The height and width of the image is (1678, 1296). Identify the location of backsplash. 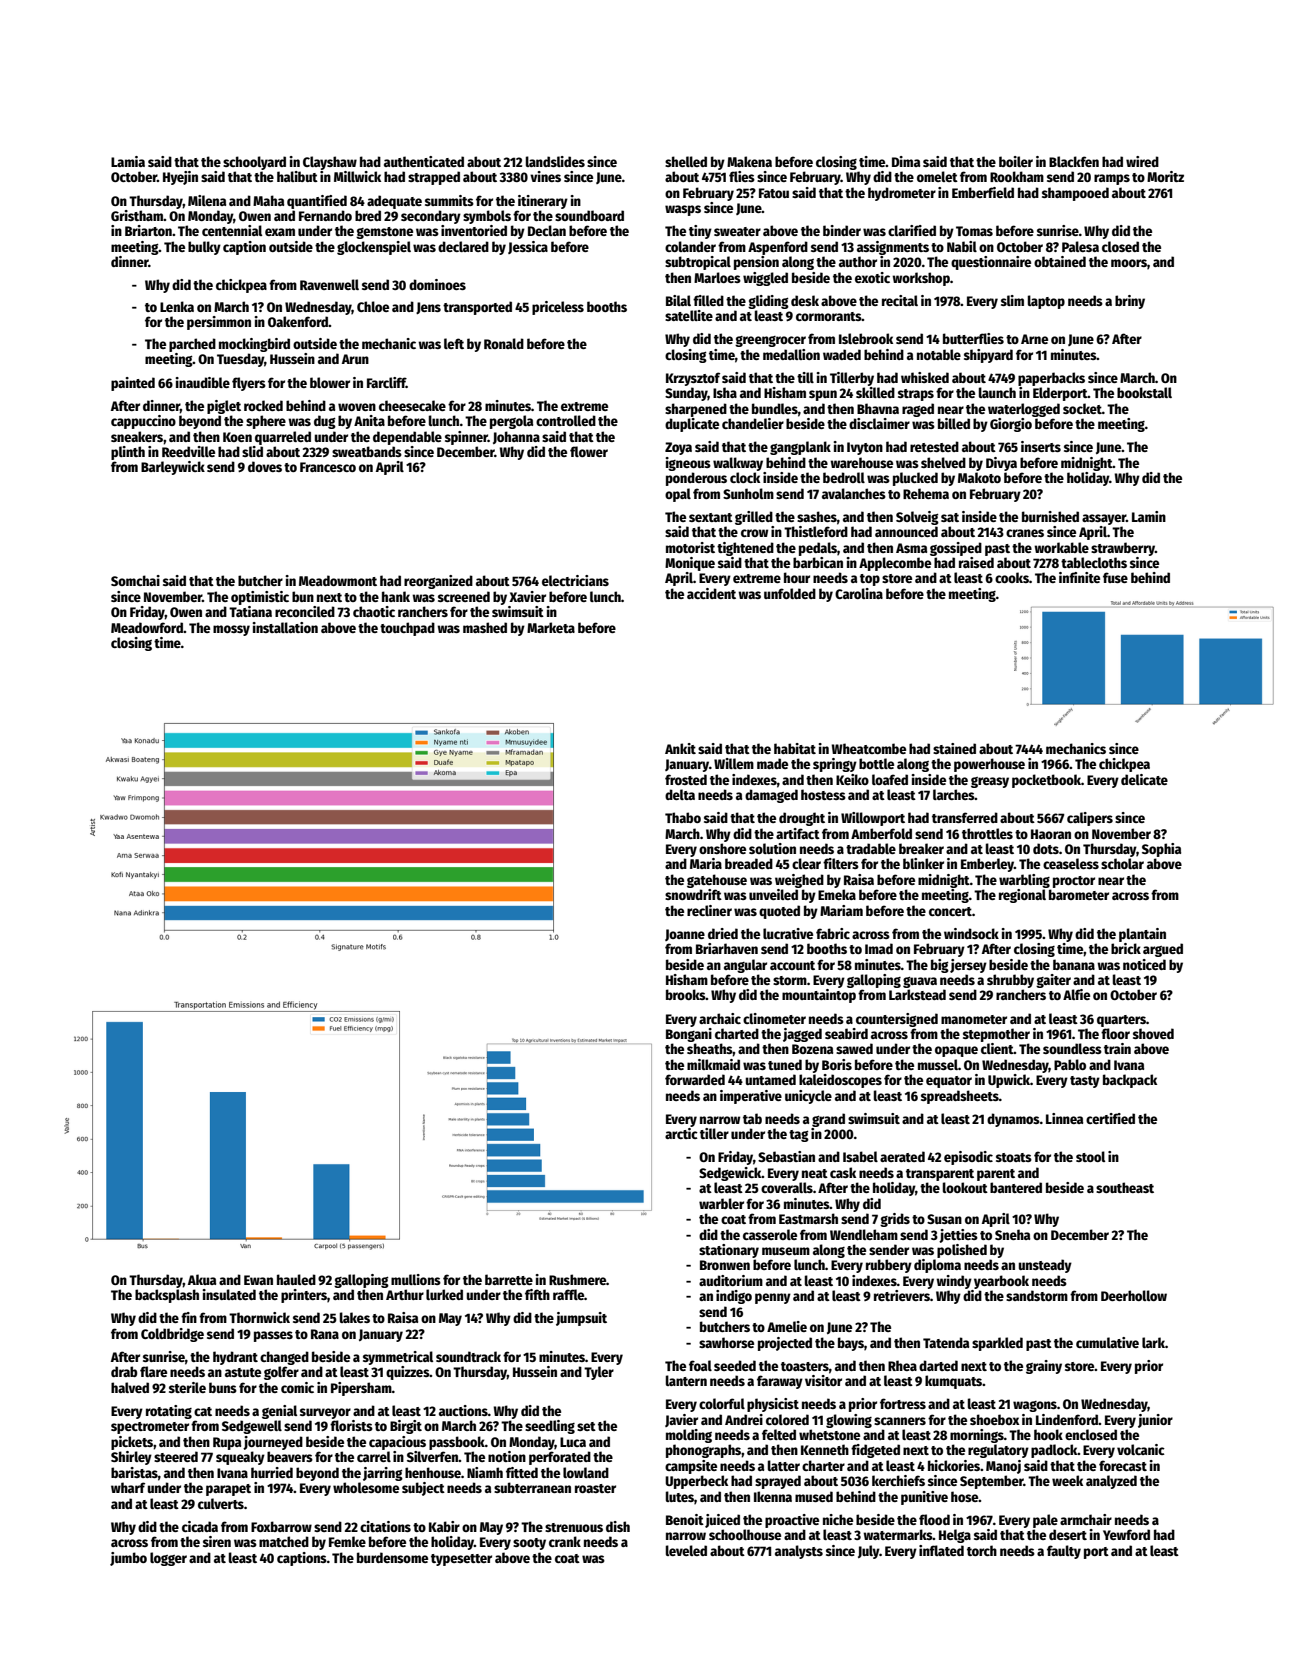
(167, 1296).
